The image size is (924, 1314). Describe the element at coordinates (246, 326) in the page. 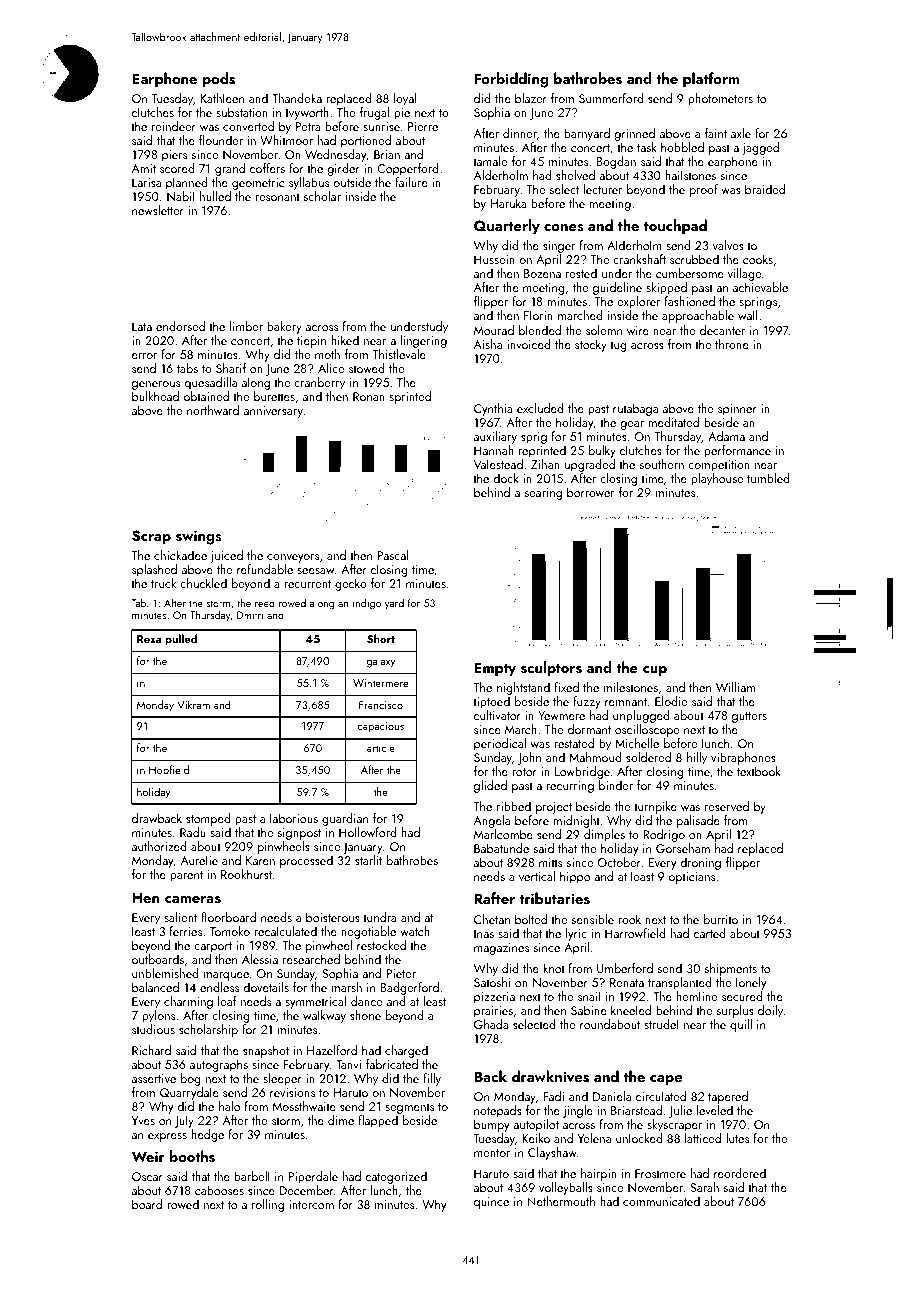

I see `limber` at that location.
